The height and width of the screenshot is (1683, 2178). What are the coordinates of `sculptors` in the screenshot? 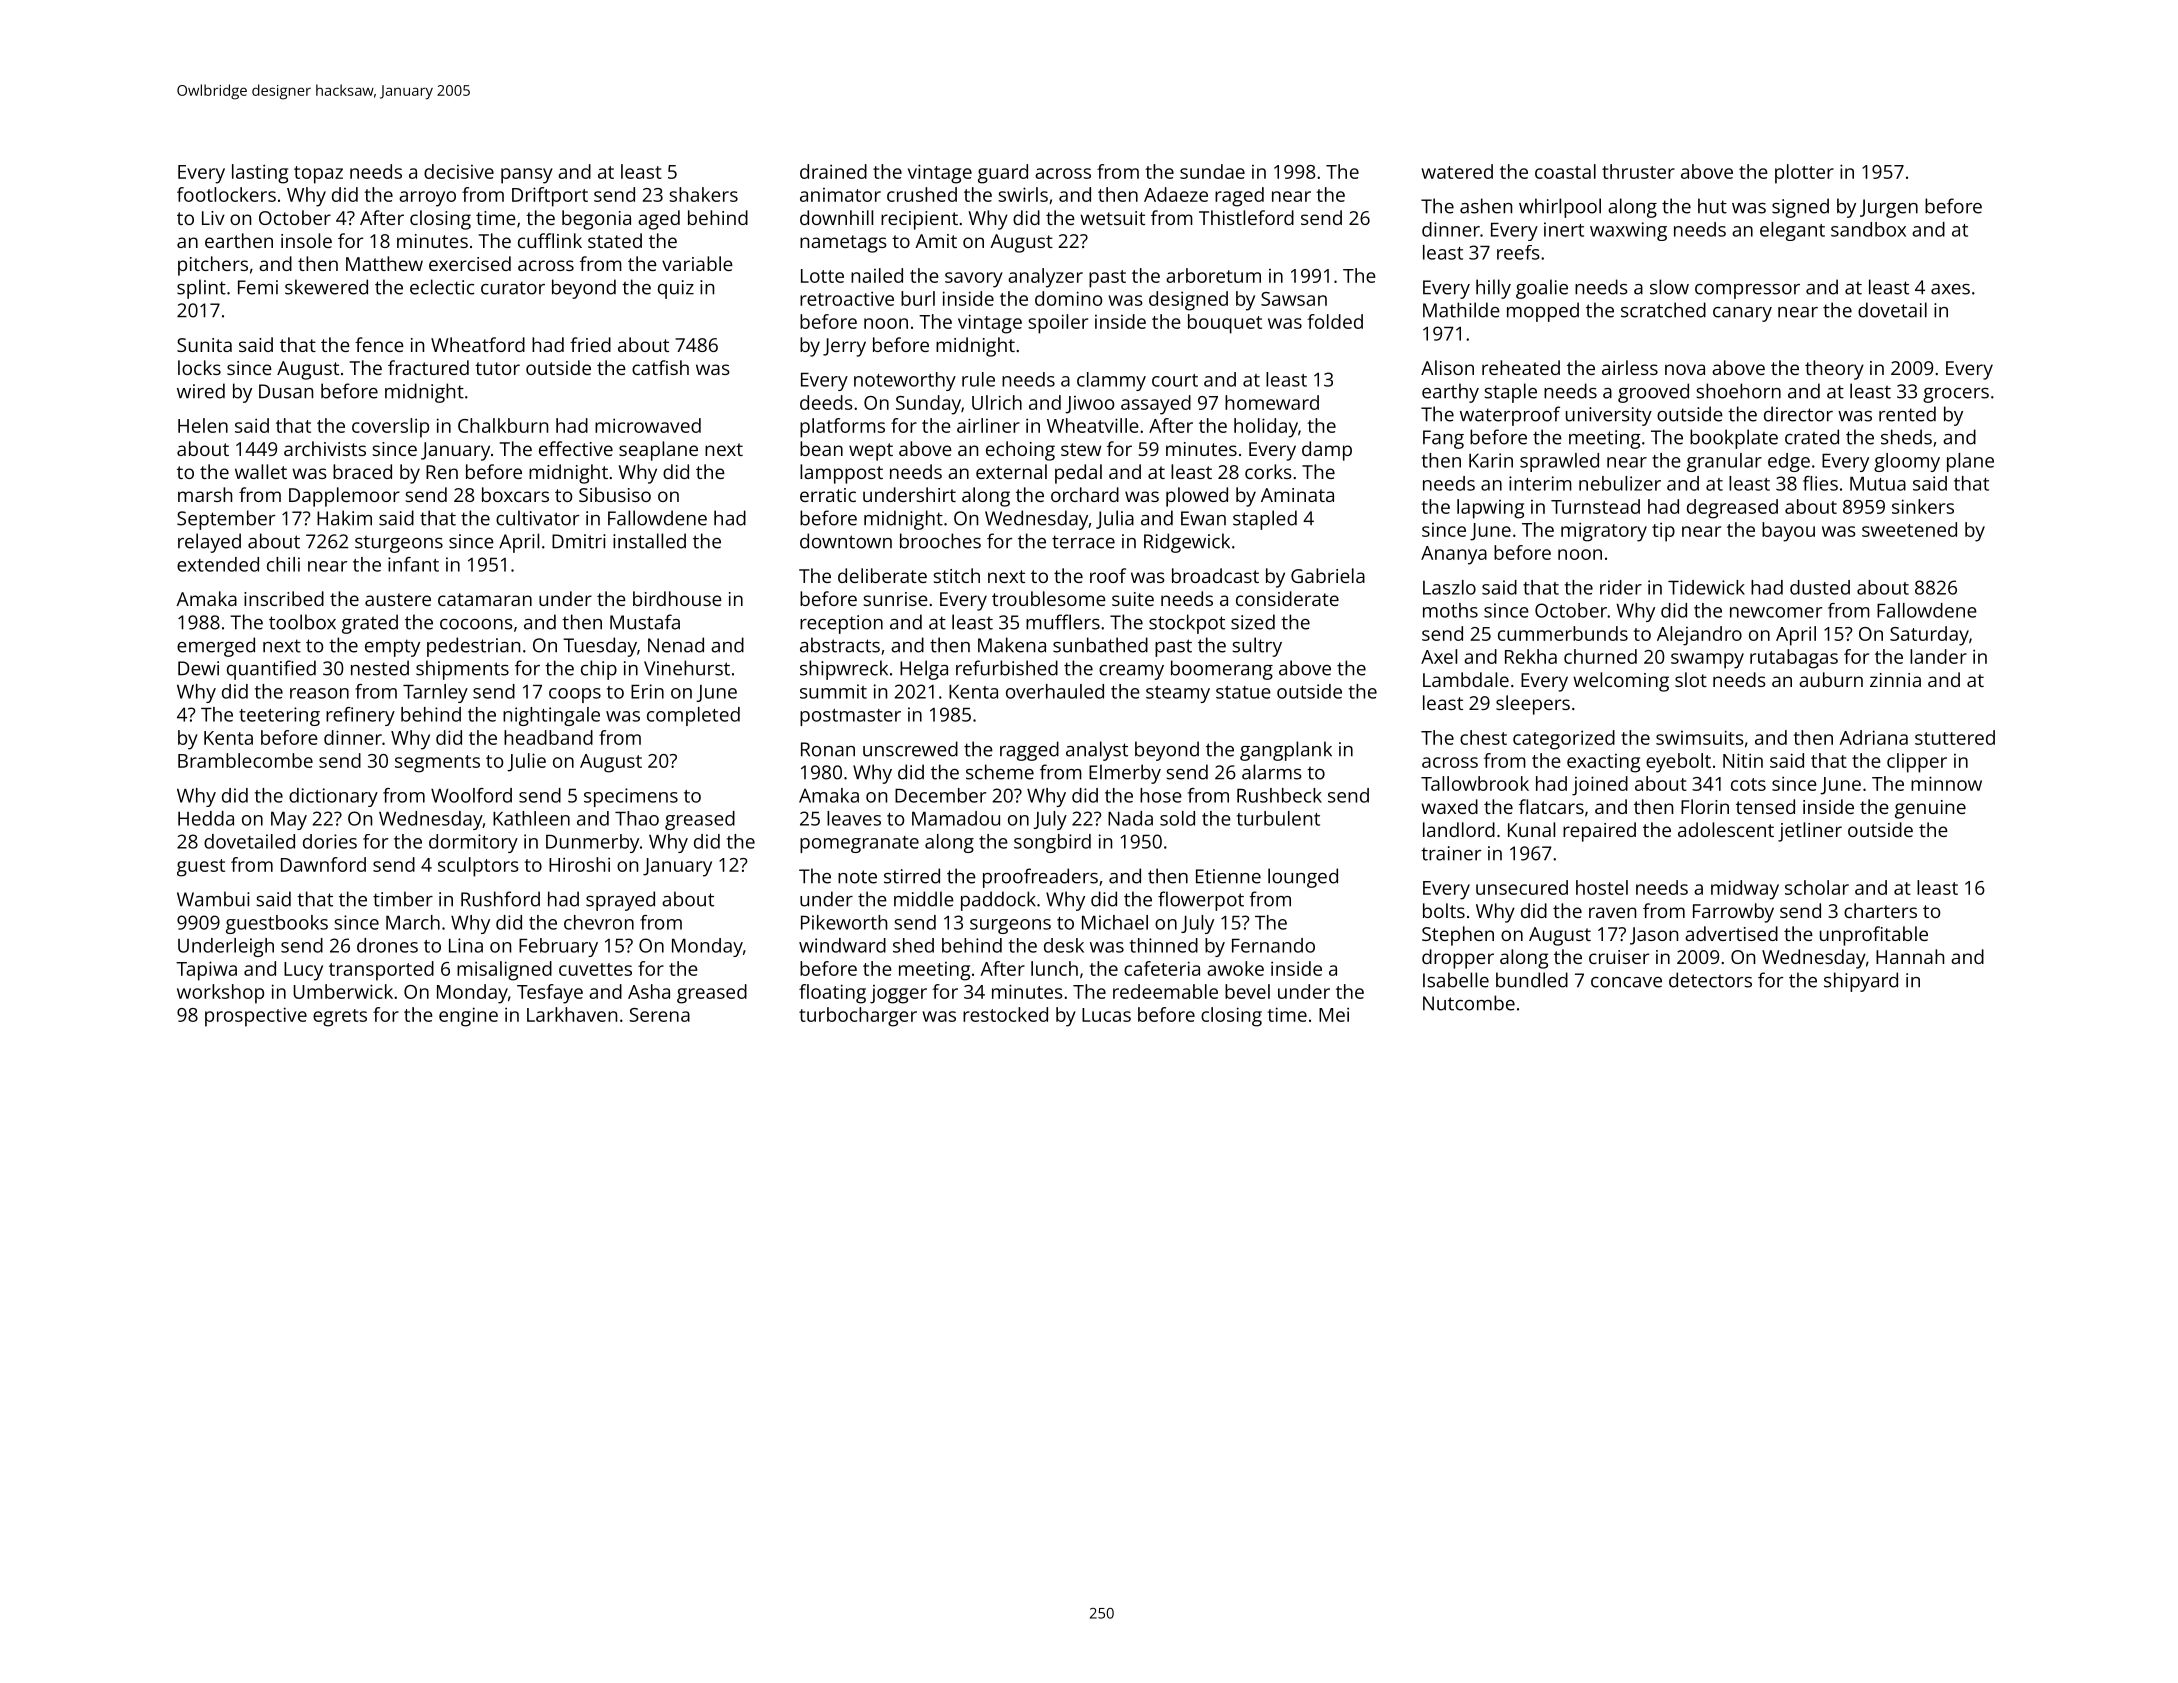 It's located at (478, 867).
